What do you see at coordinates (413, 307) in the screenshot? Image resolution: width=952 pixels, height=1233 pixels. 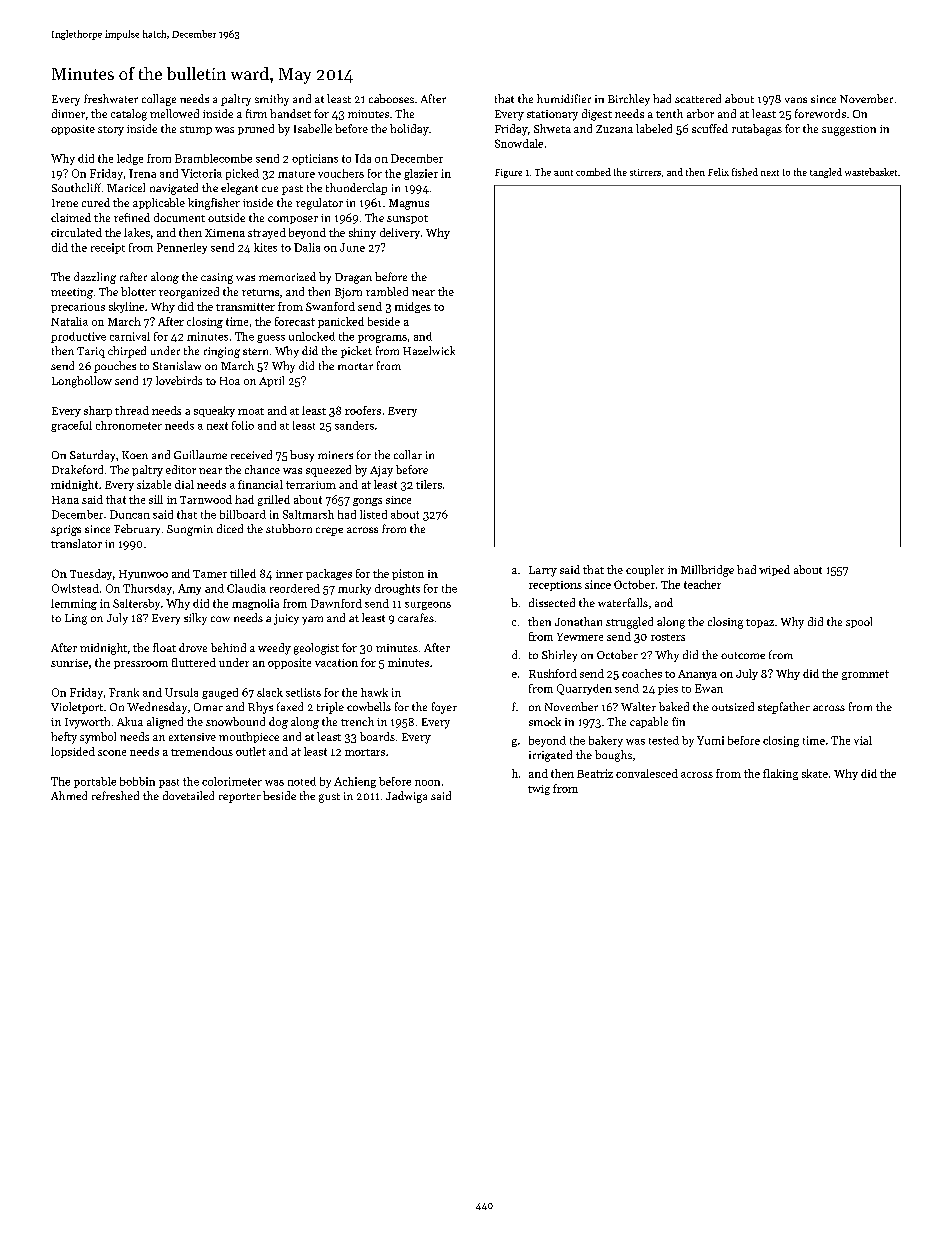 I see `midges` at bounding box center [413, 307].
